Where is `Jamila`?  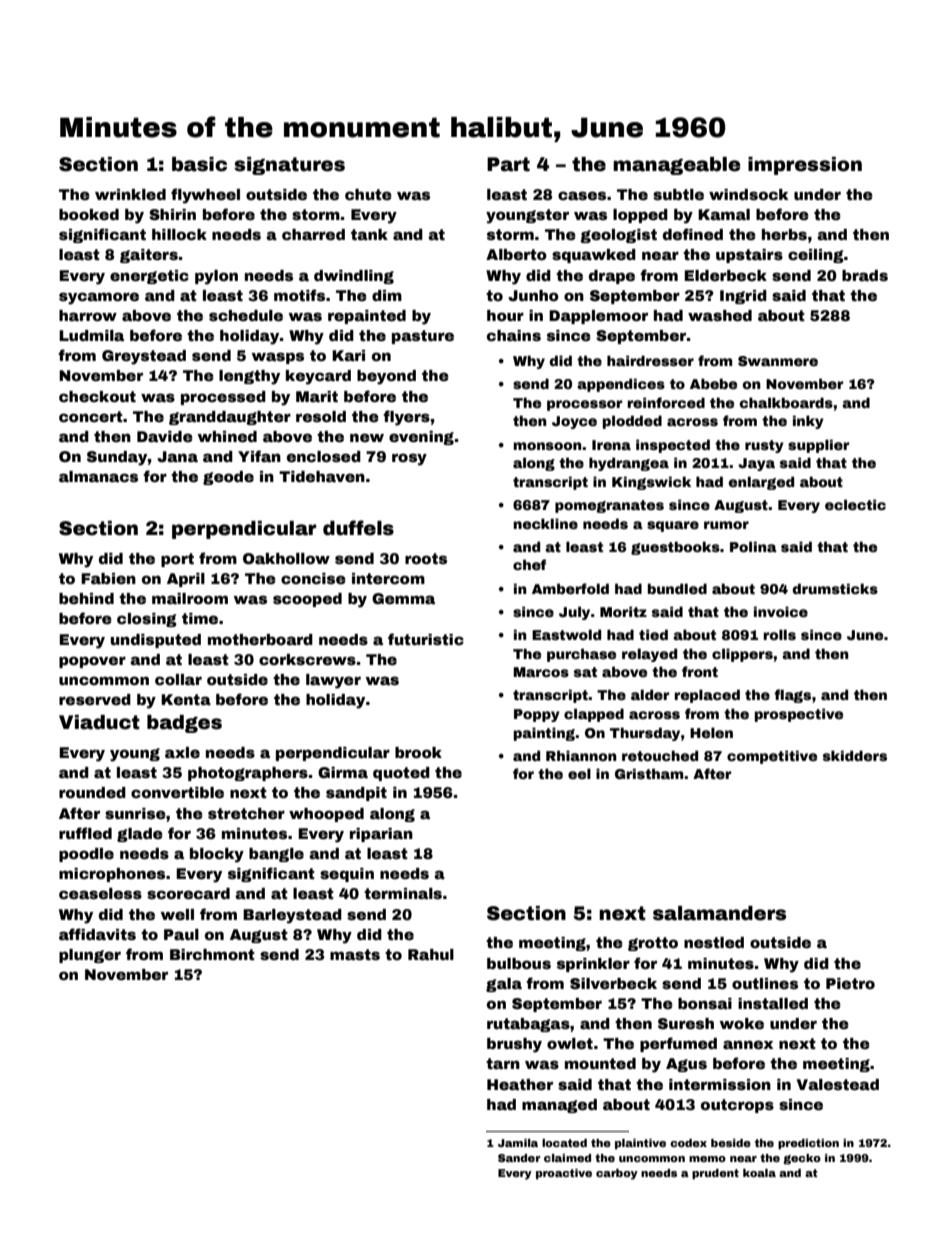 Jamila is located at coordinates (518, 1143).
